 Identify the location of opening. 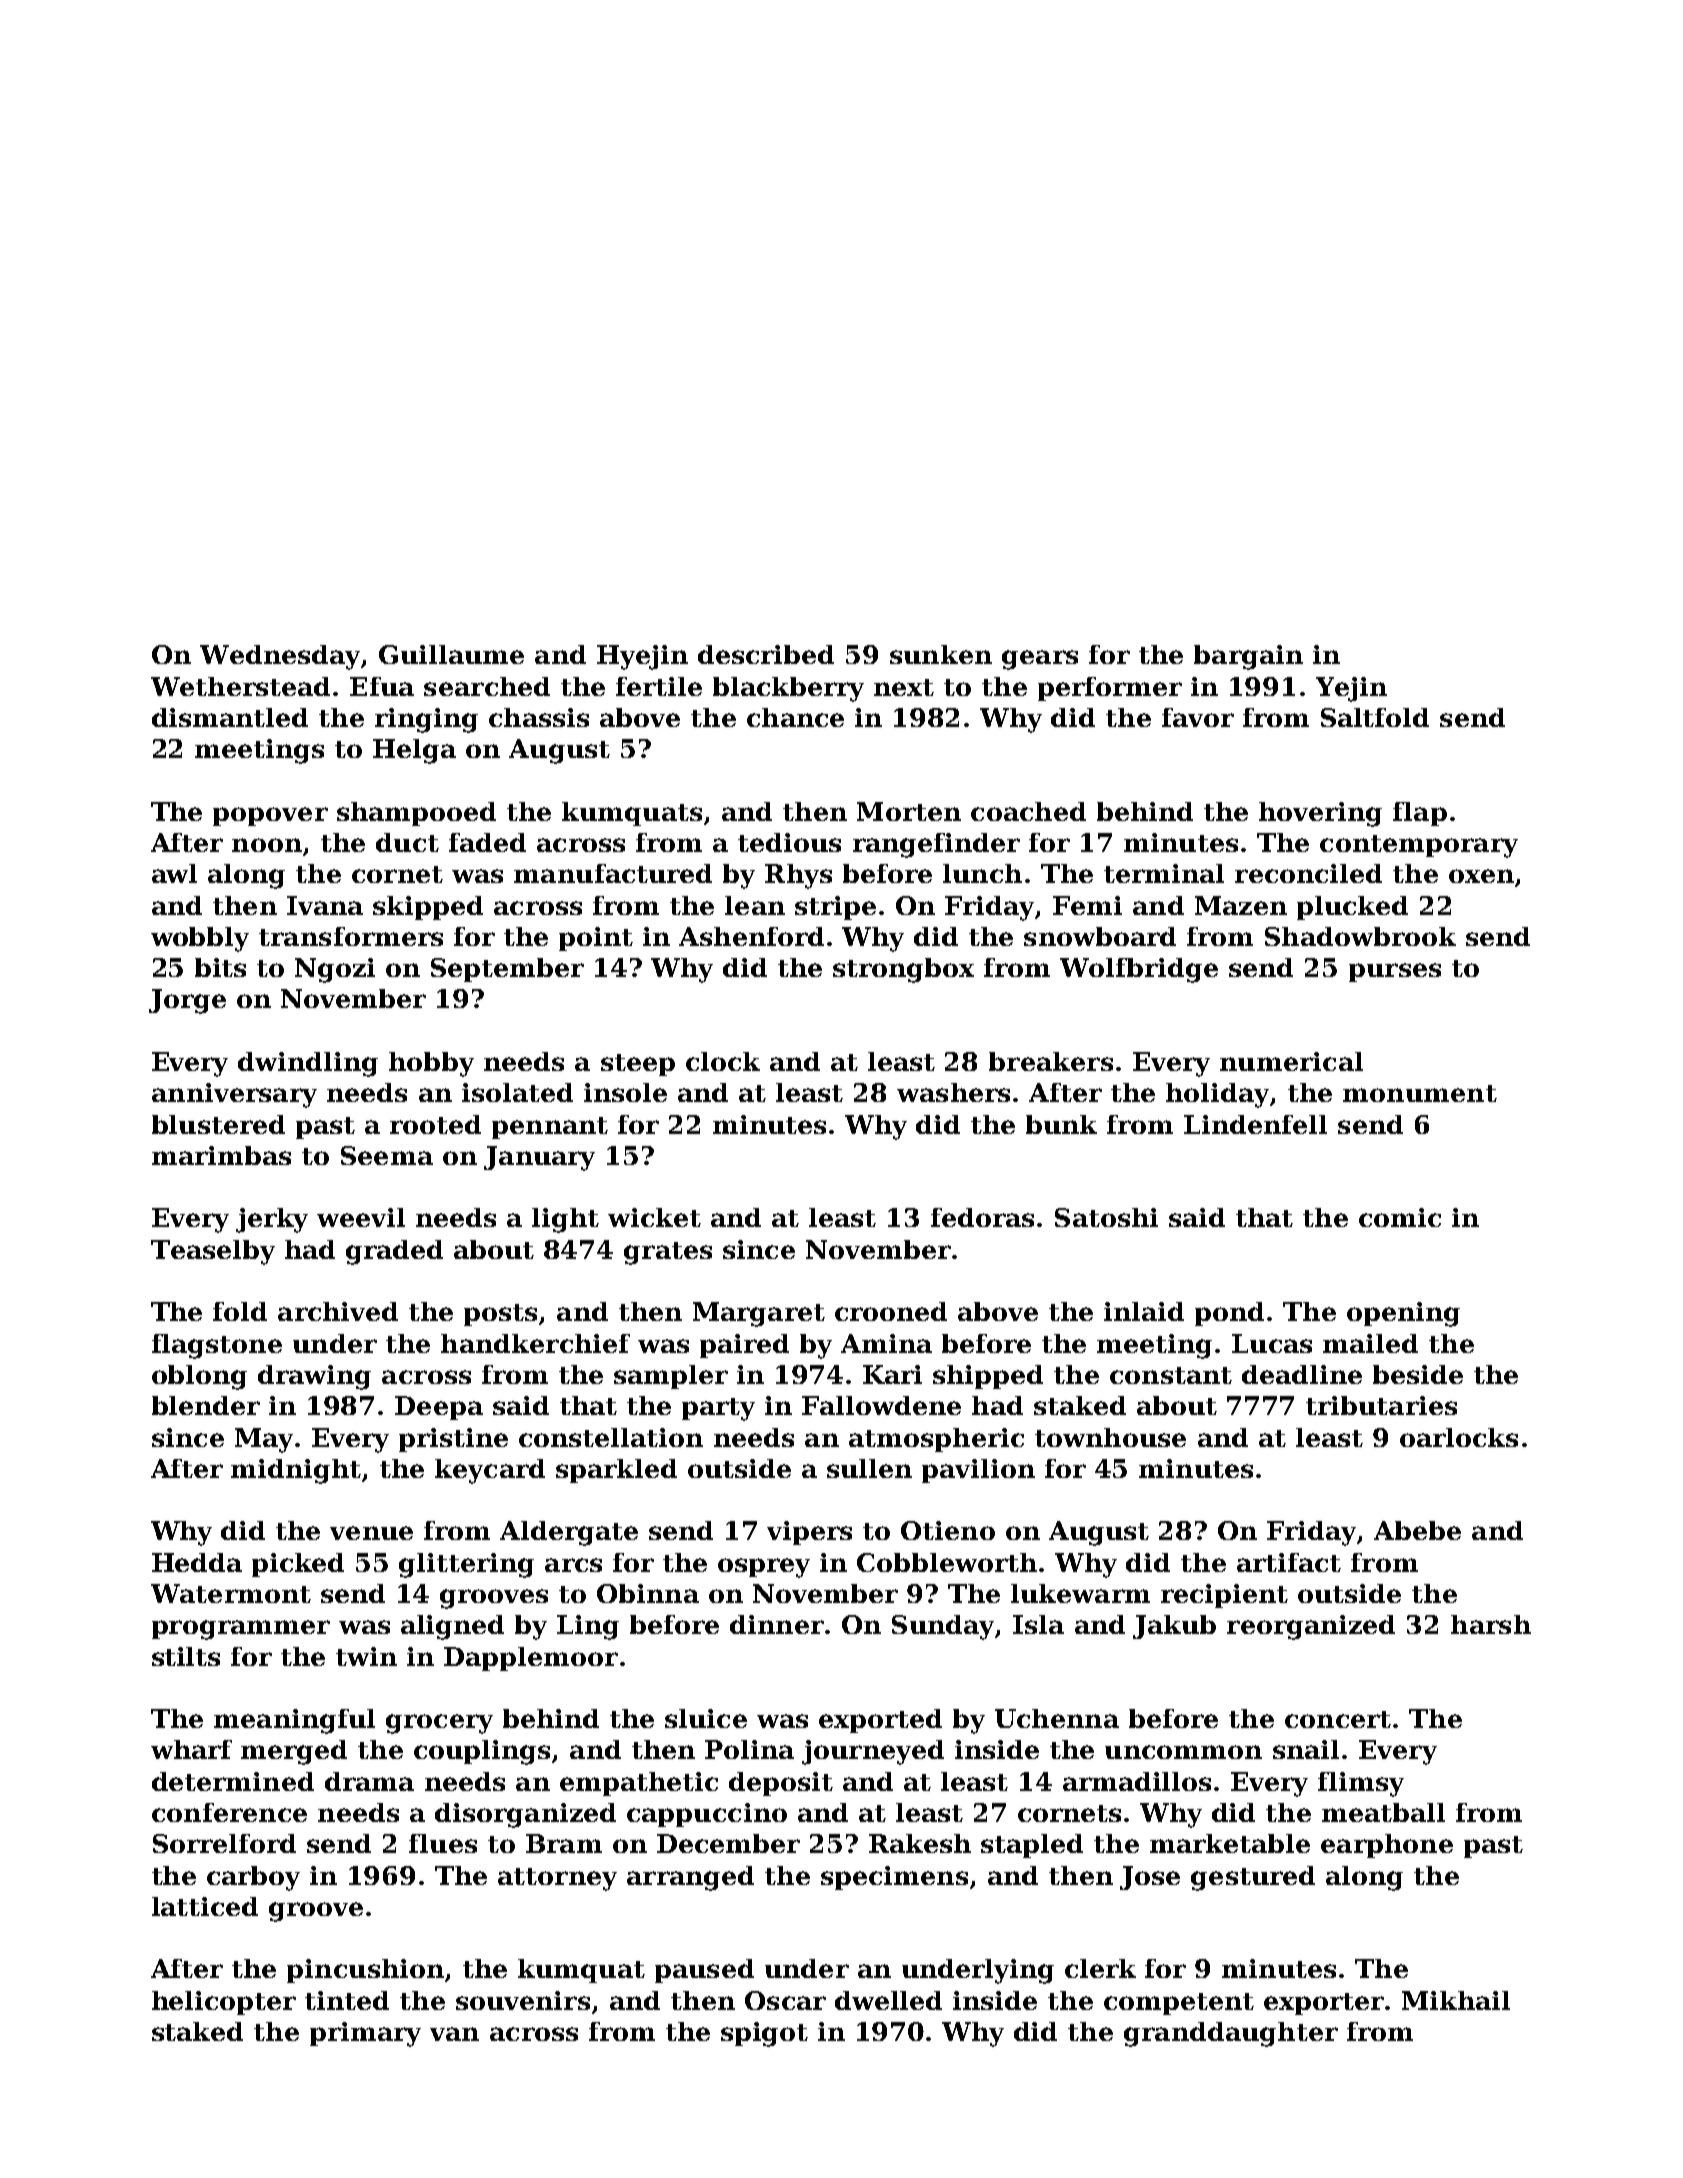
(1403, 1314).
